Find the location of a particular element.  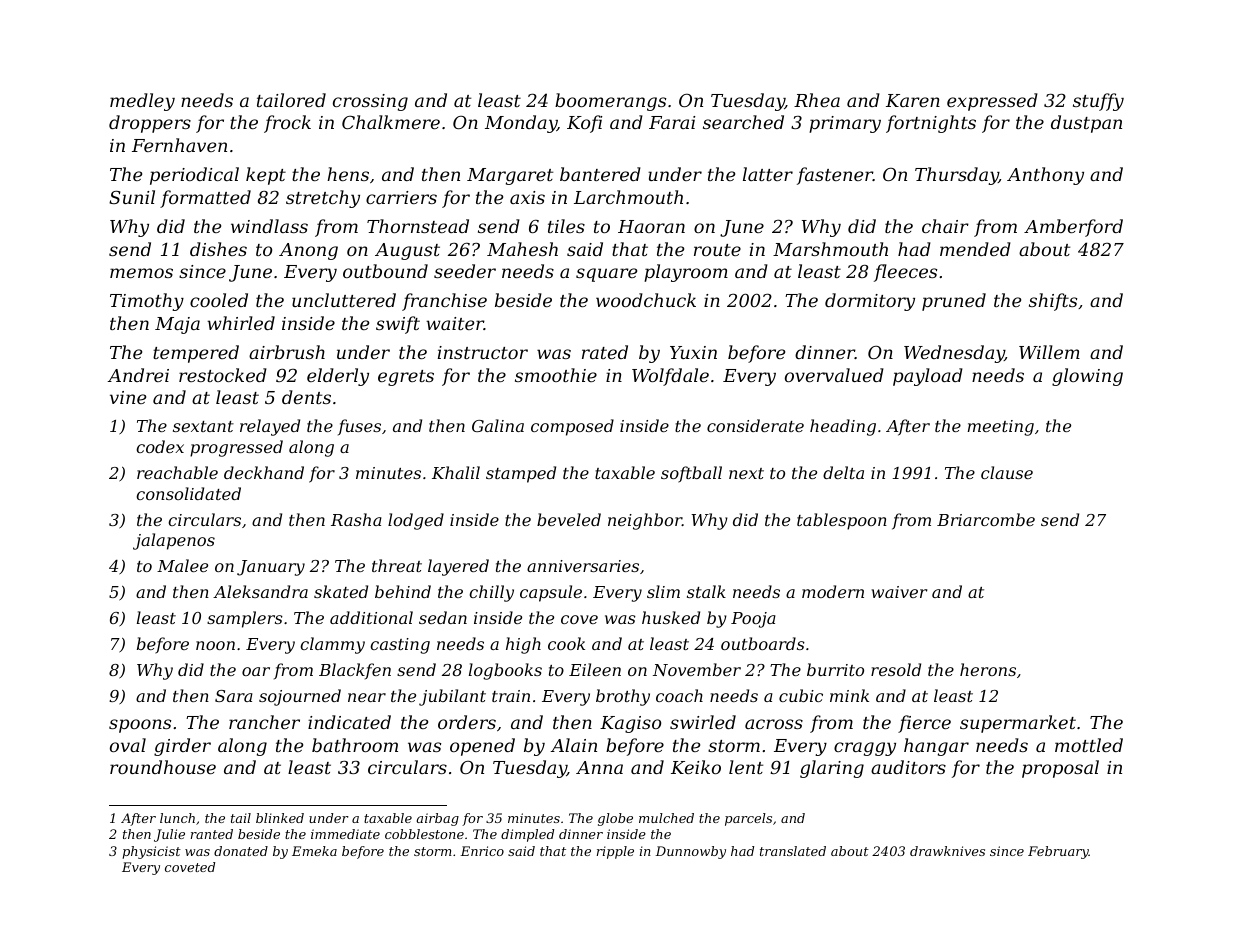

Willem is located at coordinates (1049, 352).
